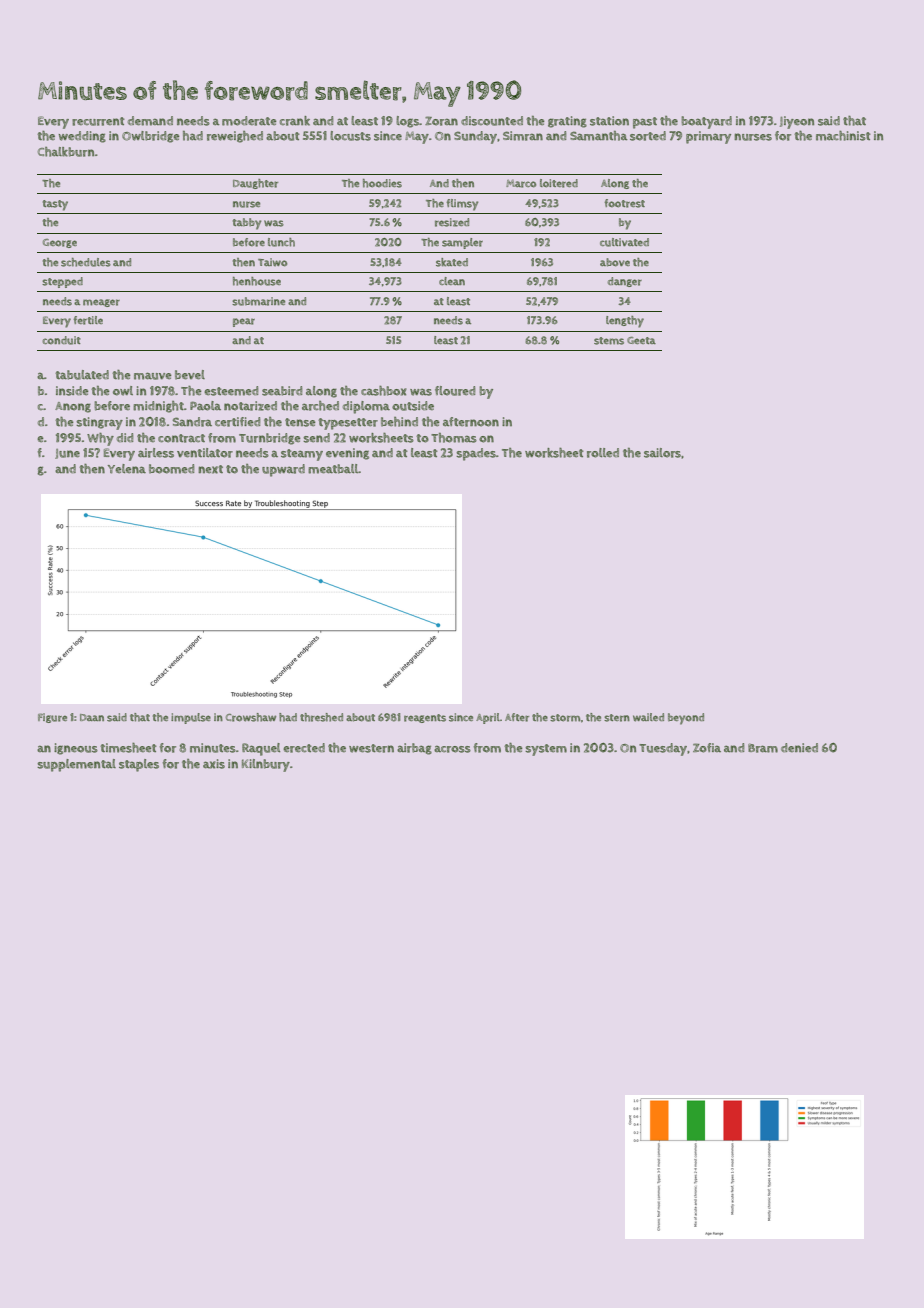  I want to click on primary, so click(708, 137).
